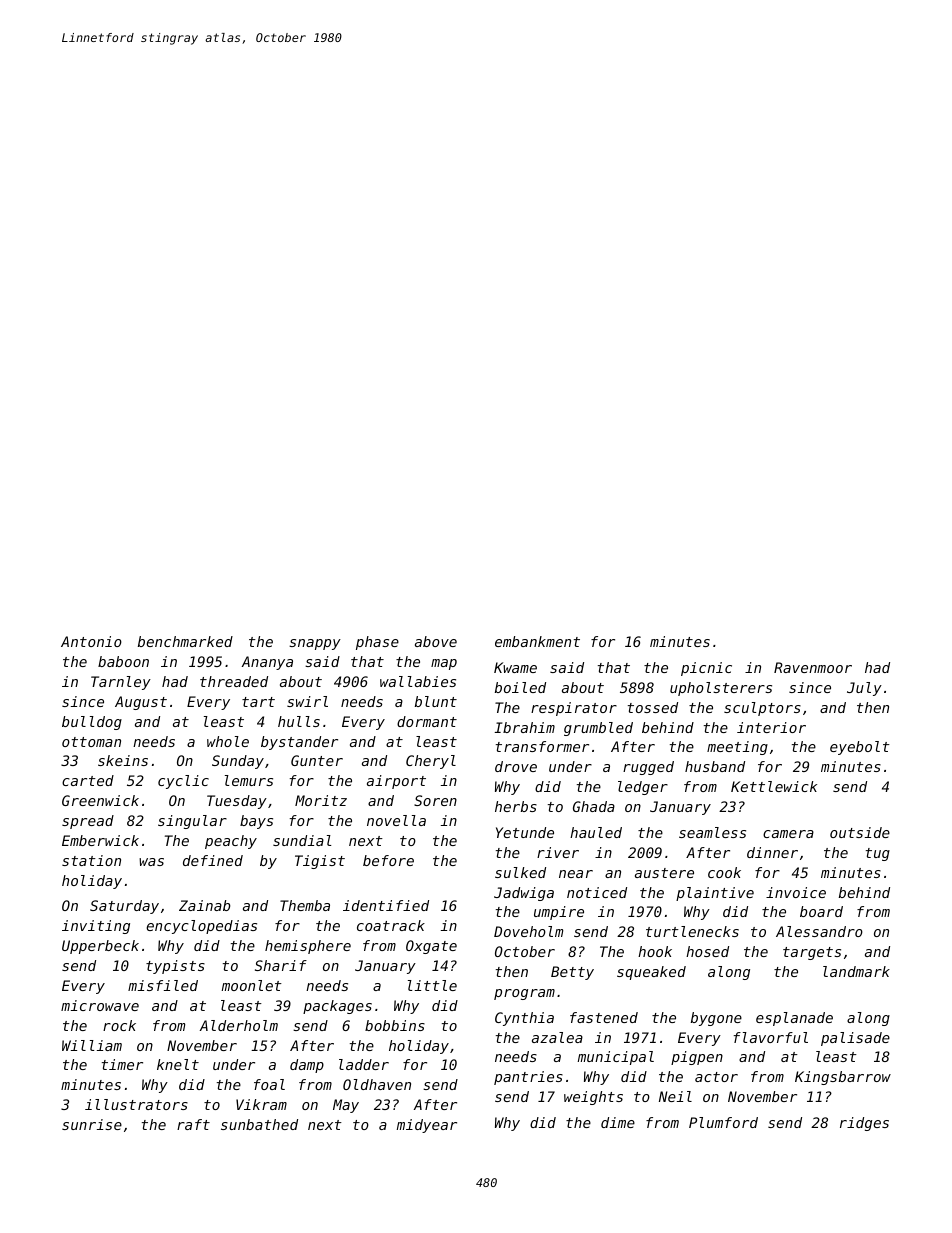 The image size is (952, 1233). I want to click on misfiled, so click(163, 985).
